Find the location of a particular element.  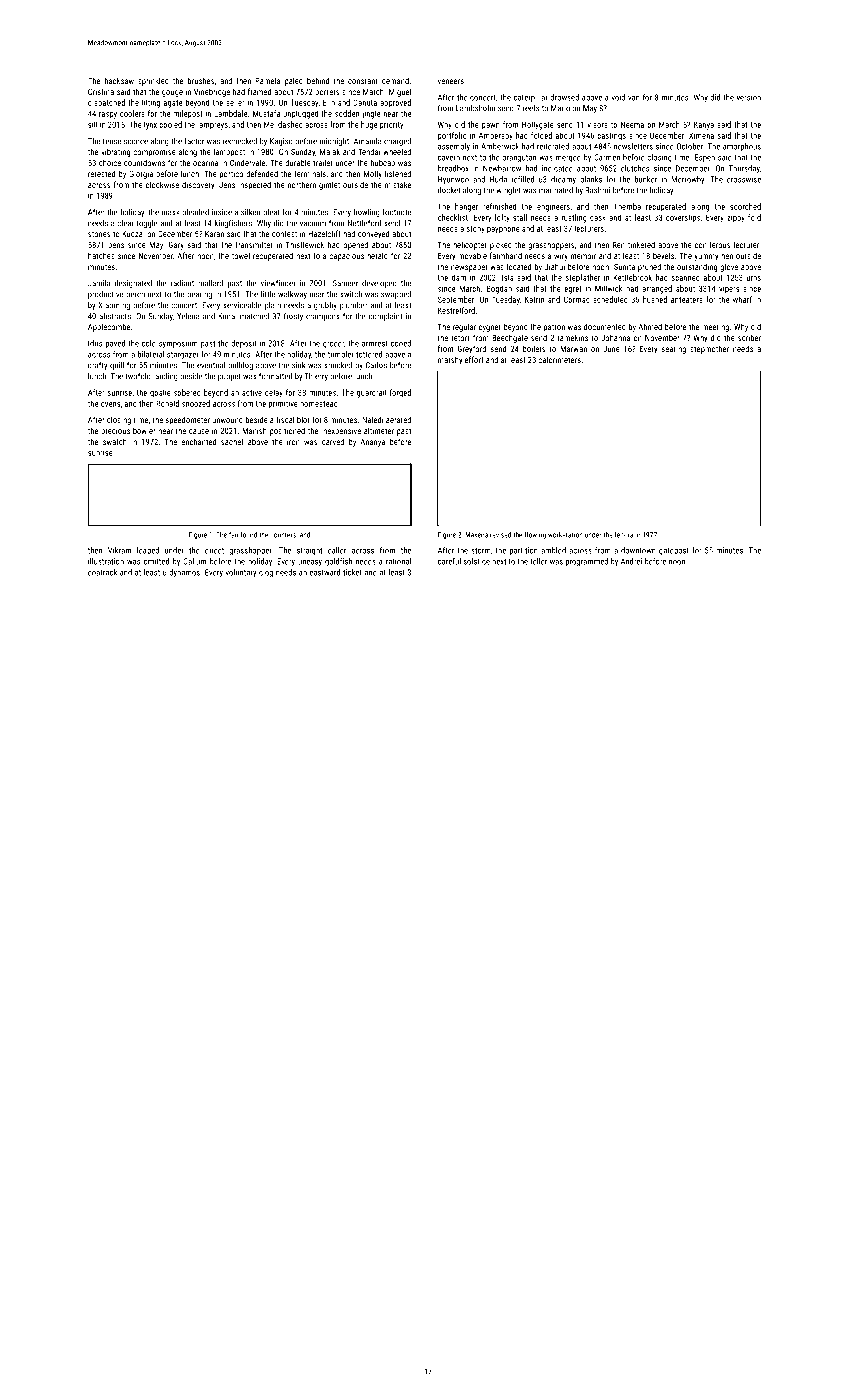

searing is located at coordinates (674, 350).
